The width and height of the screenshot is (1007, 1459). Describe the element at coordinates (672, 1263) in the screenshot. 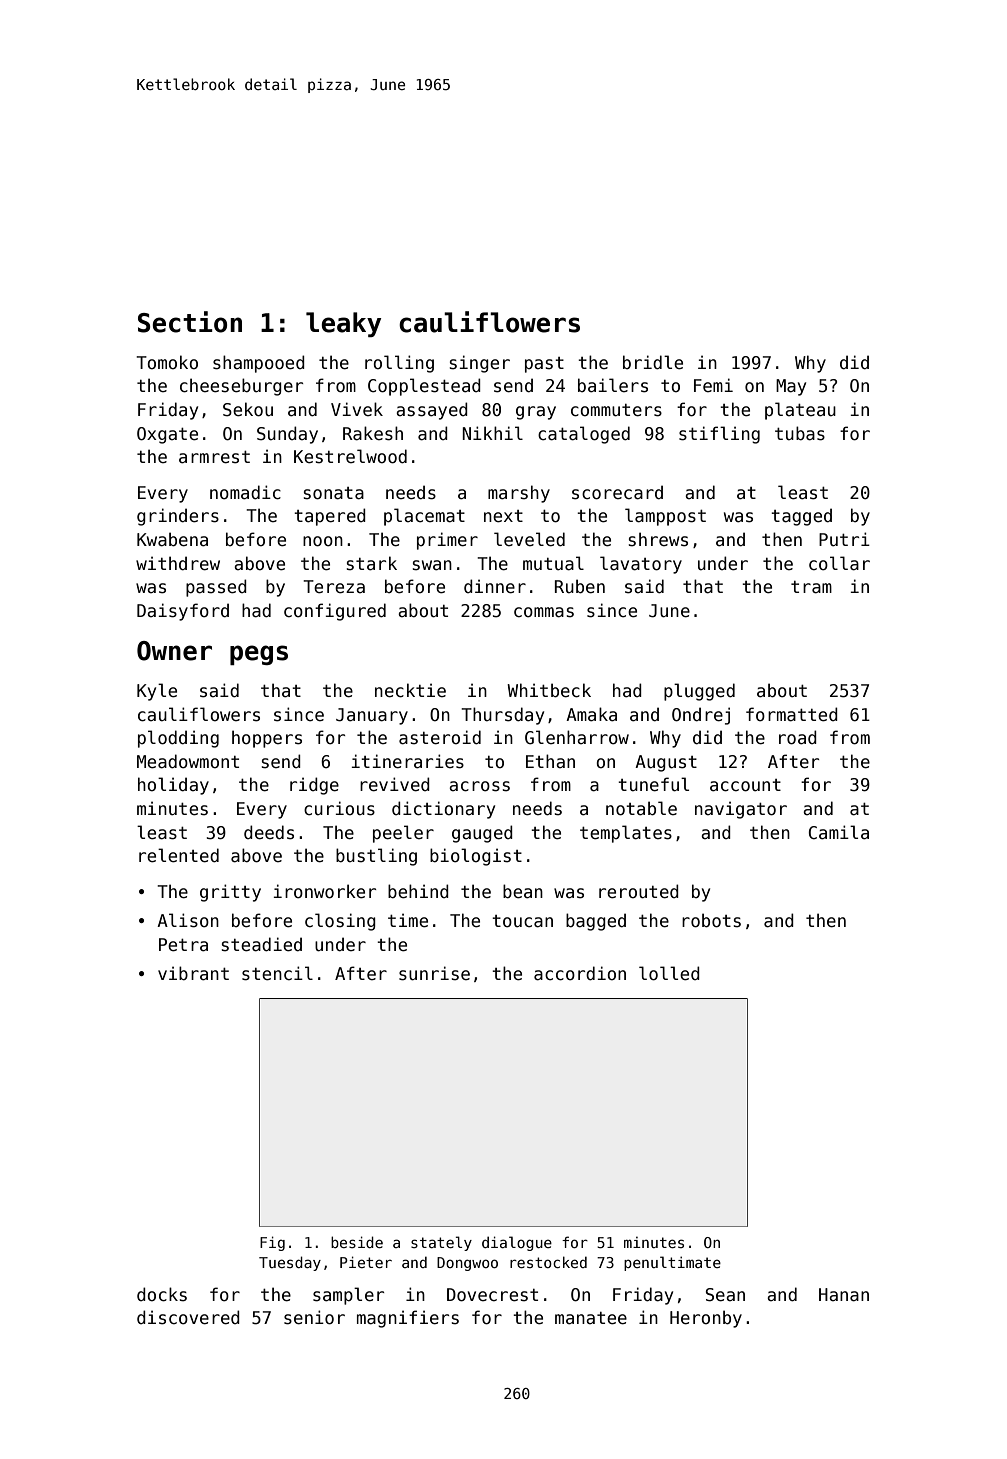

I see `penultimate` at that location.
